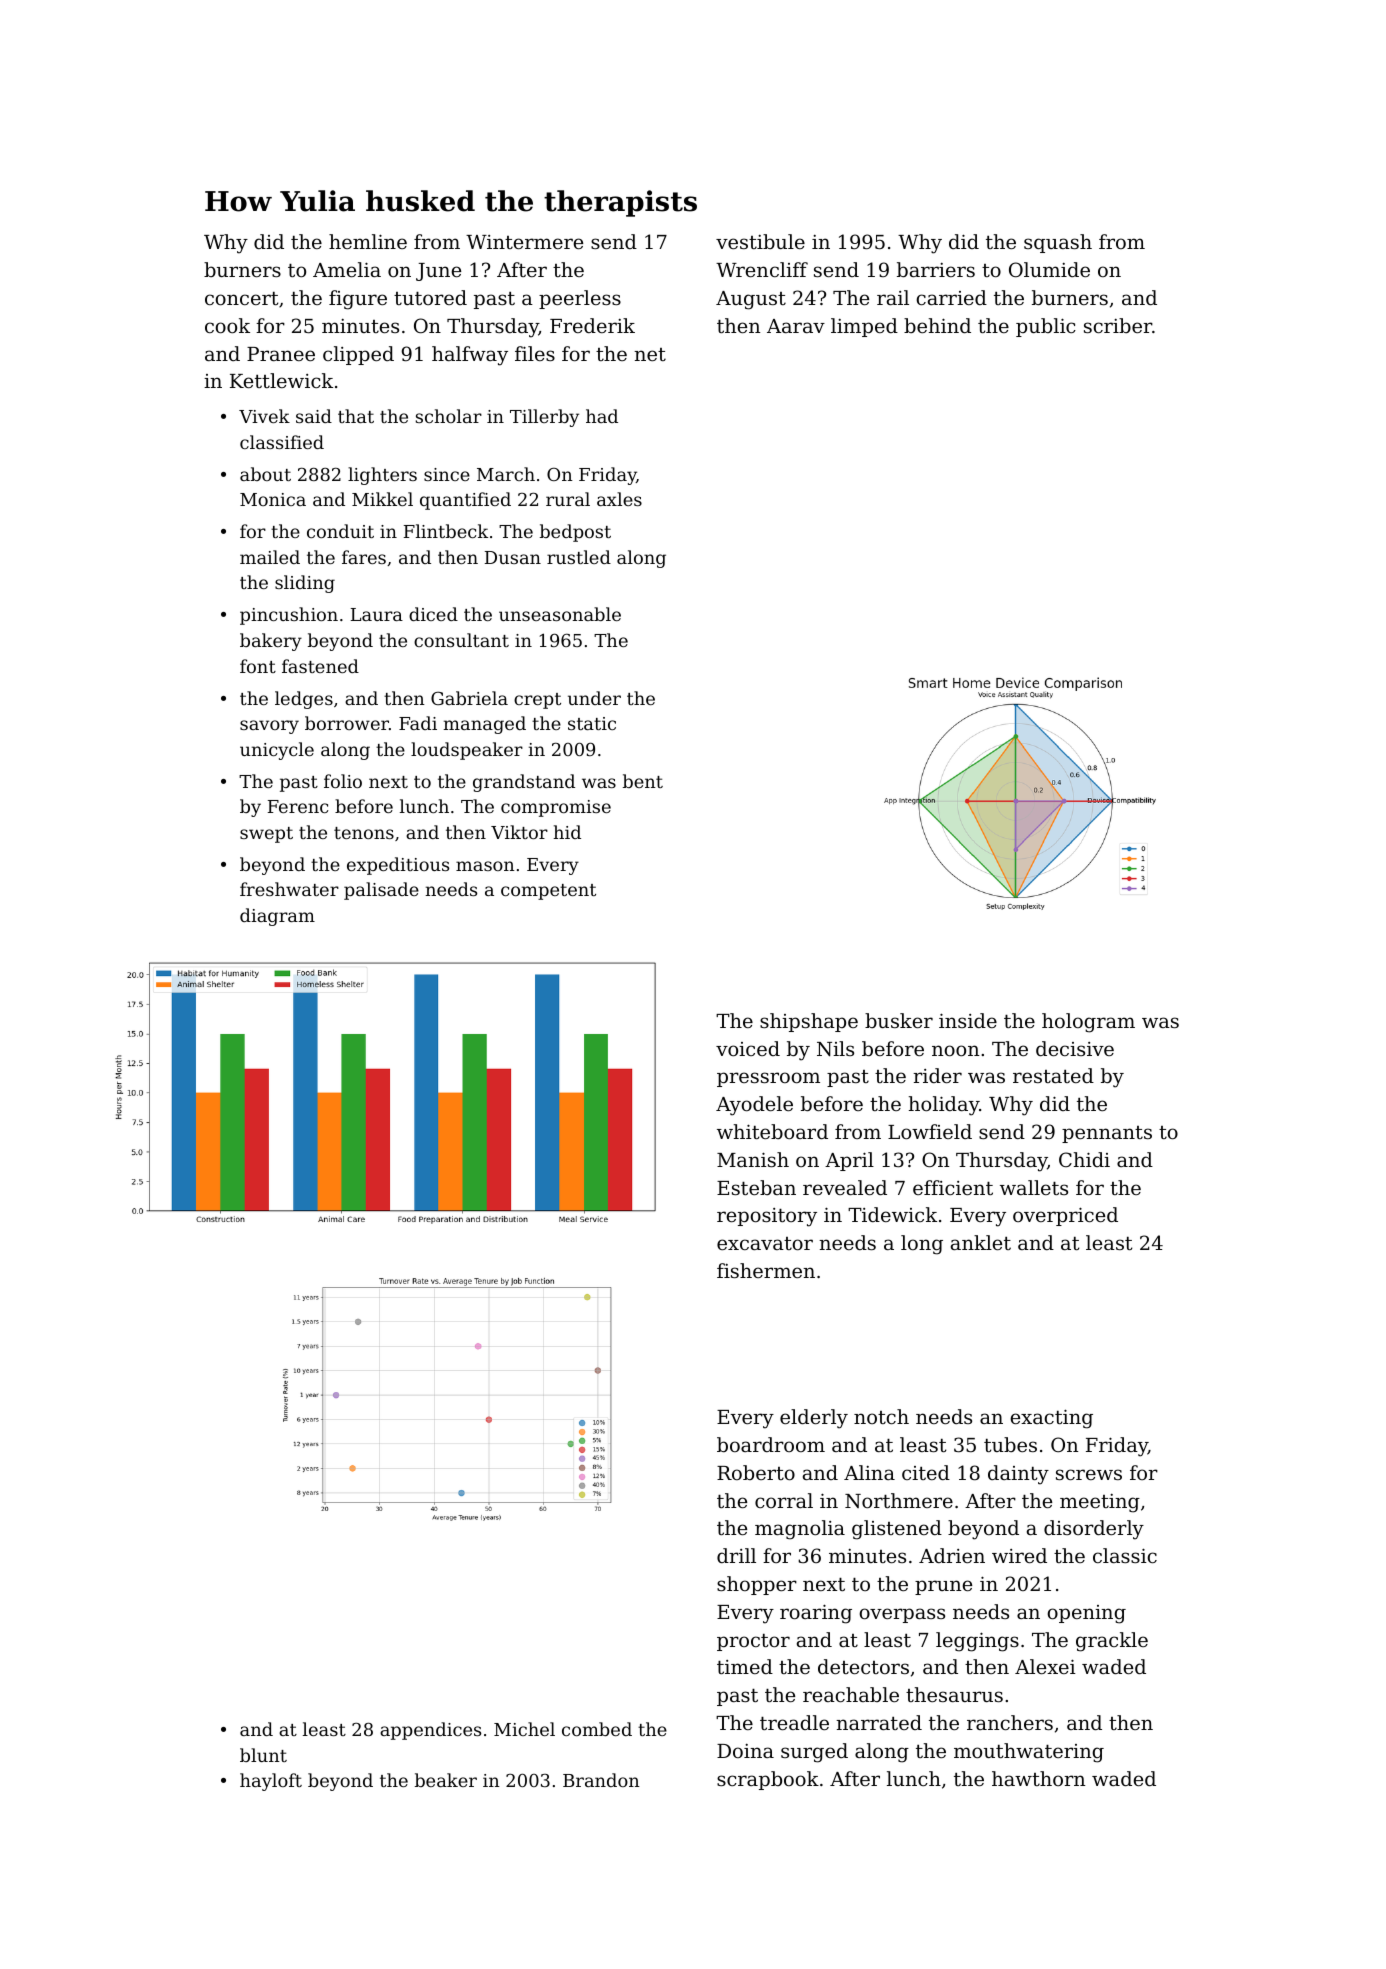 The image size is (1386, 1969). Describe the element at coordinates (271, 1782) in the page. I see `hayloft` at that location.
